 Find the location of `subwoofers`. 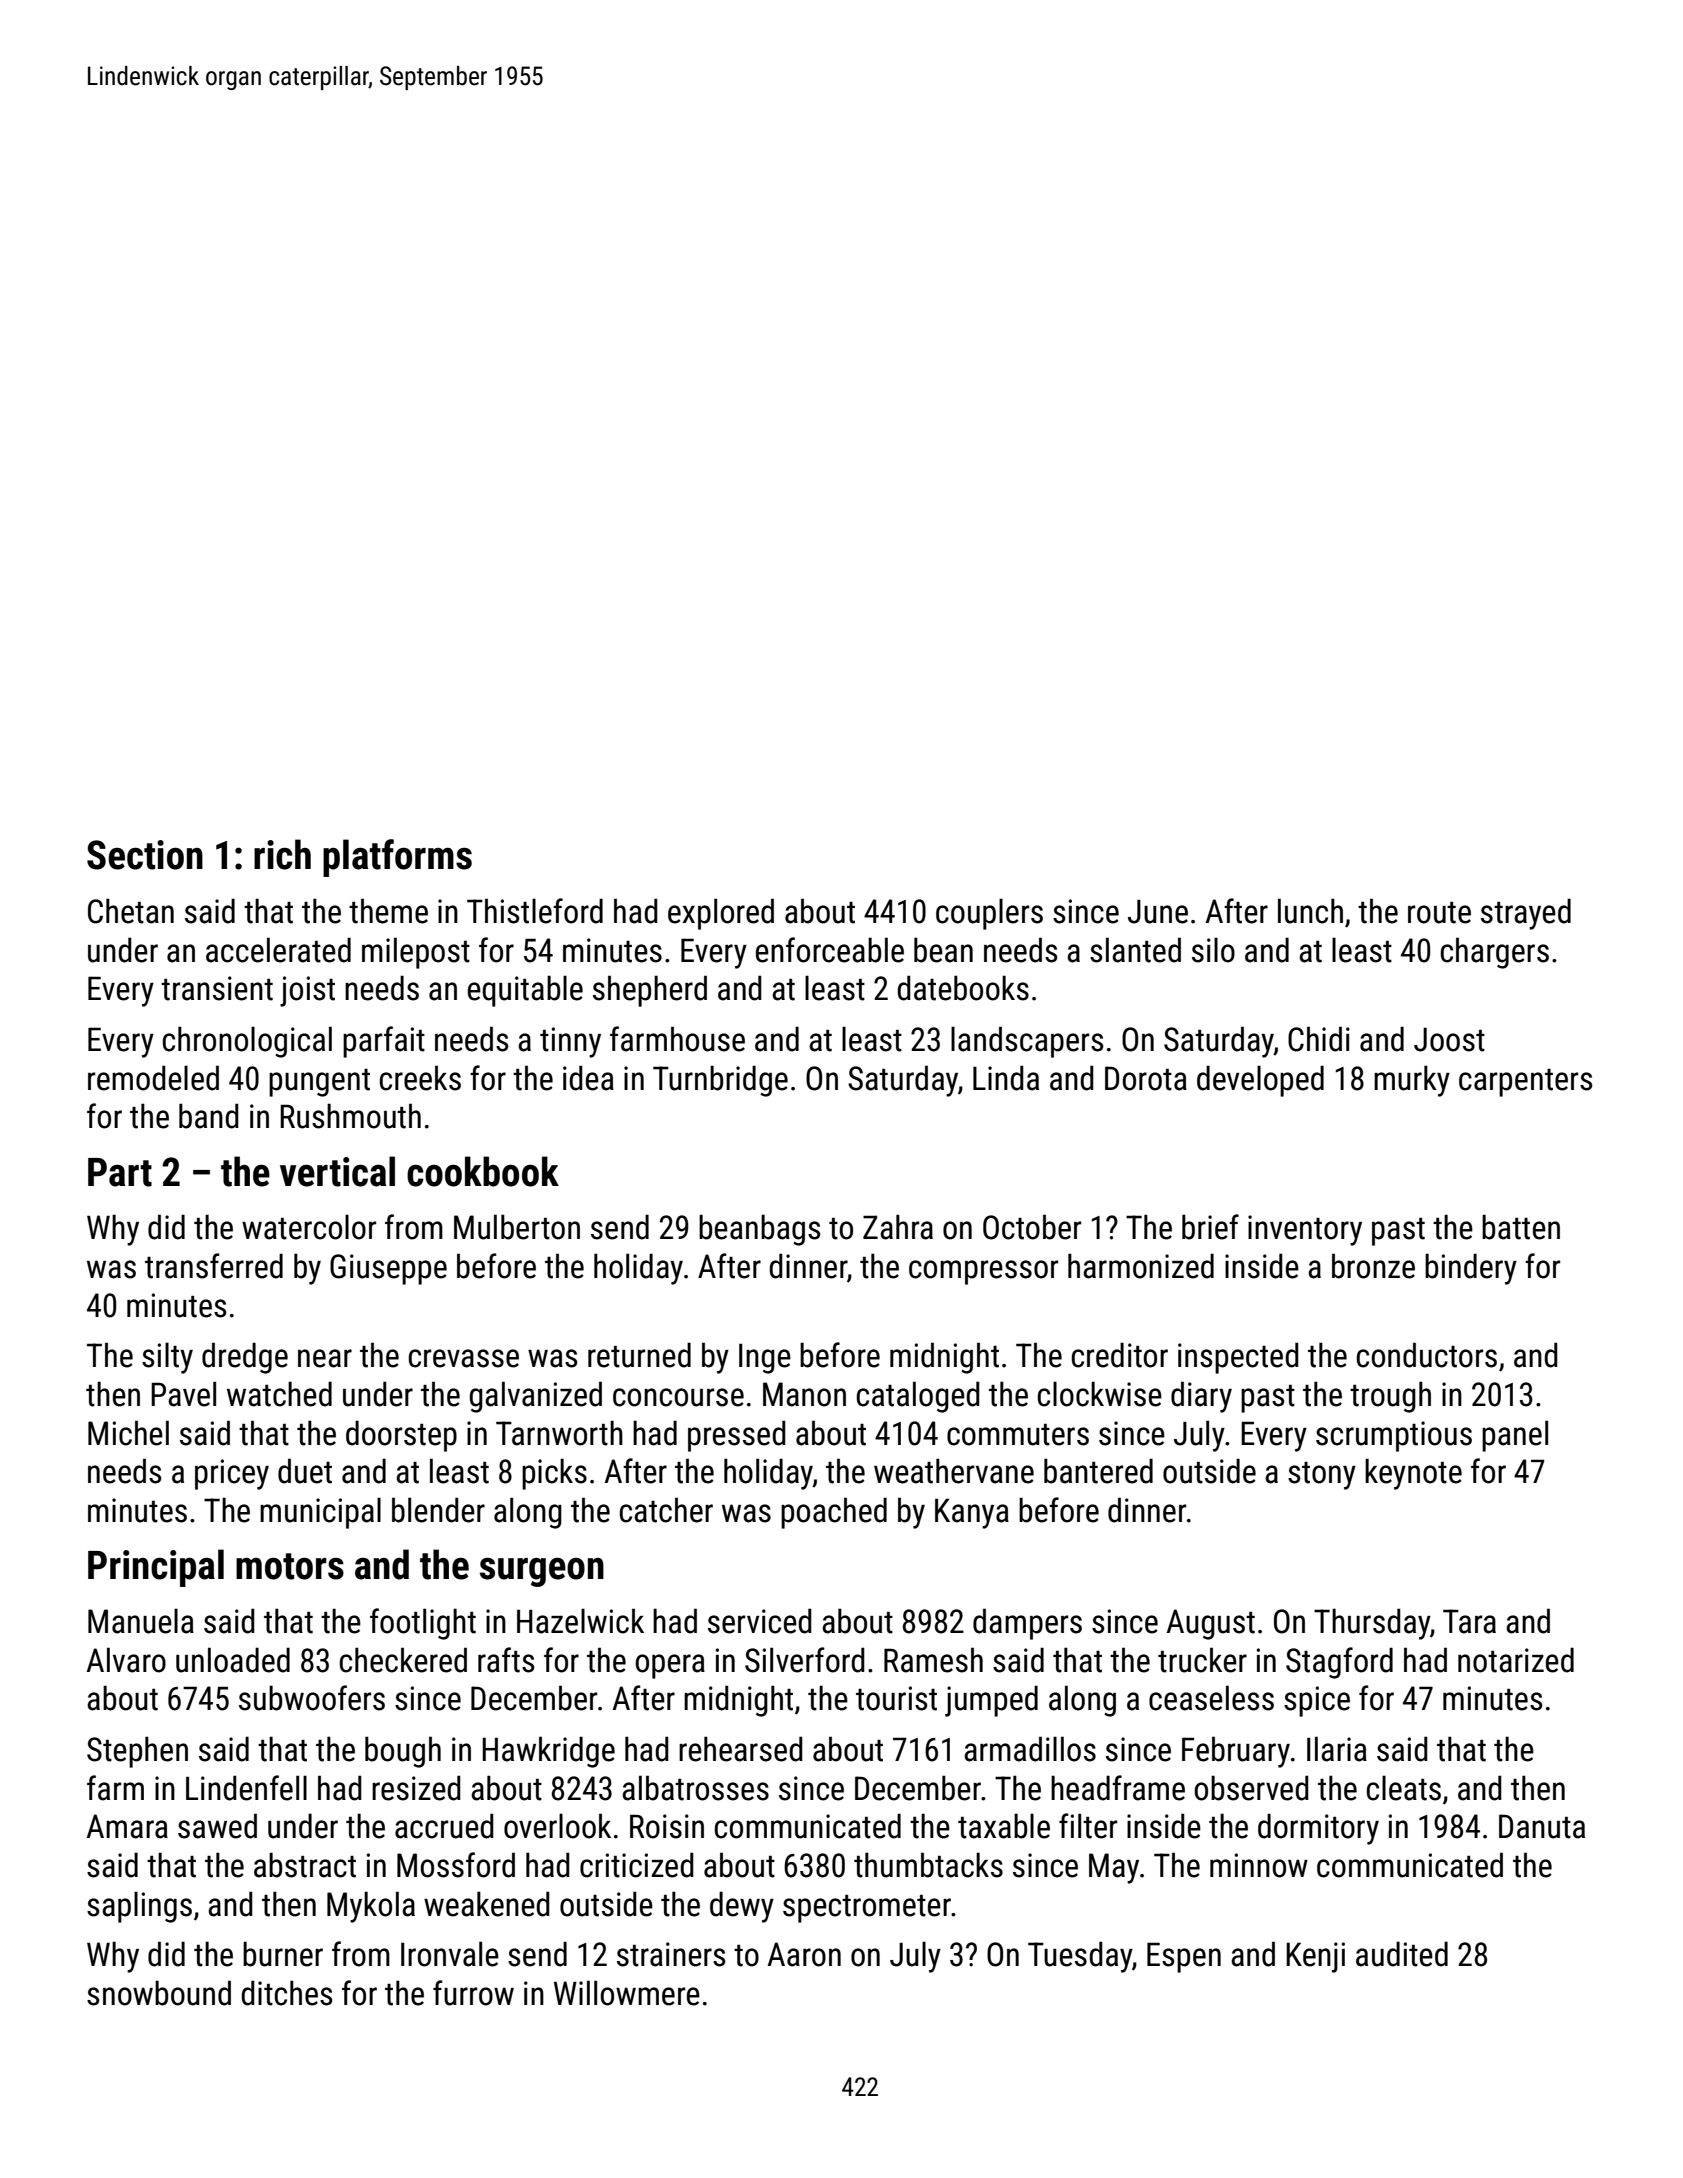

subwoofers is located at coordinates (312, 1698).
